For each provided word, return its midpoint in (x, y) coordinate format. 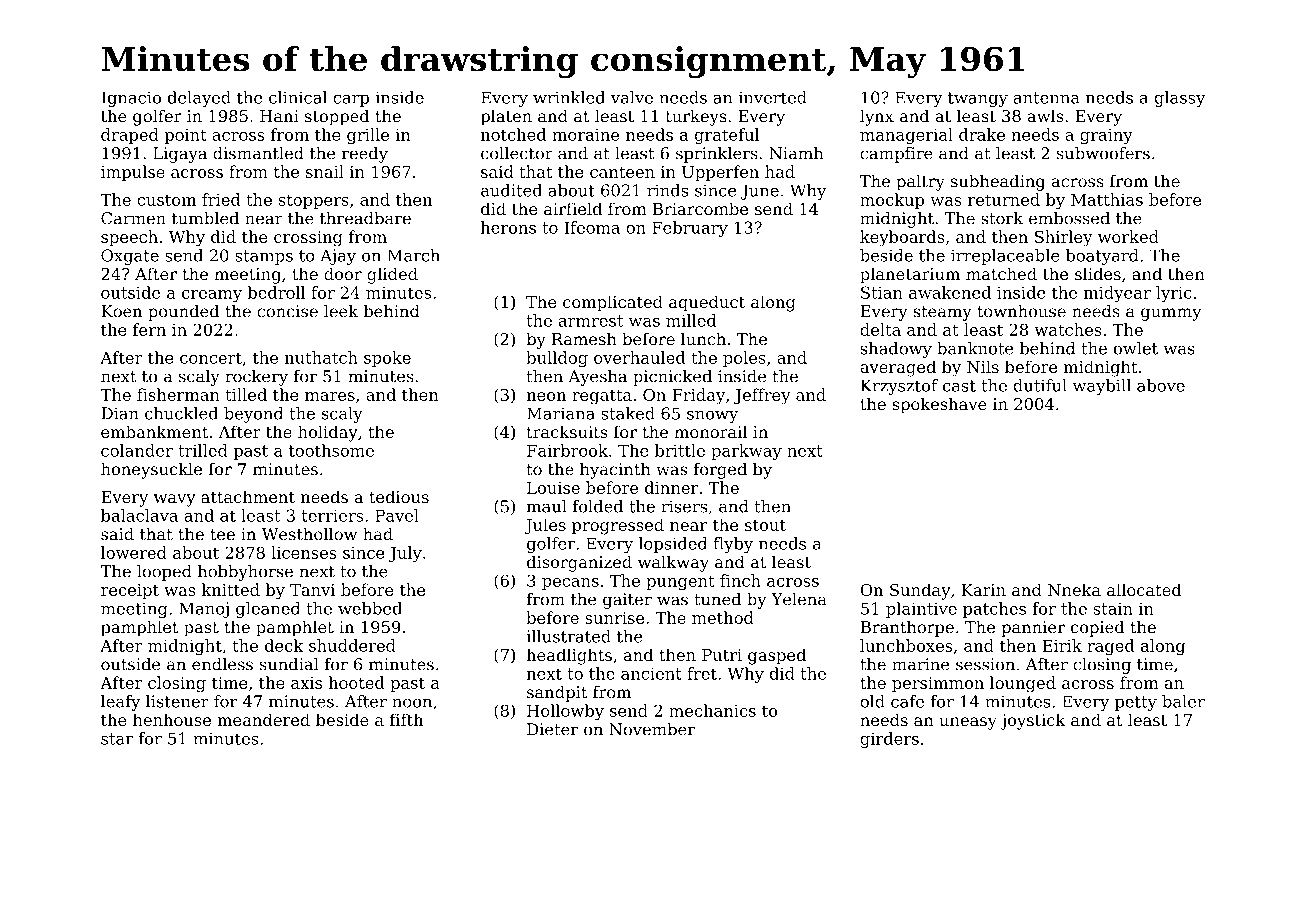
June (760, 192)
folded (598, 506)
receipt (130, 591)
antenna (1047, 98)
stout (765, 525)
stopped (337, 117)
